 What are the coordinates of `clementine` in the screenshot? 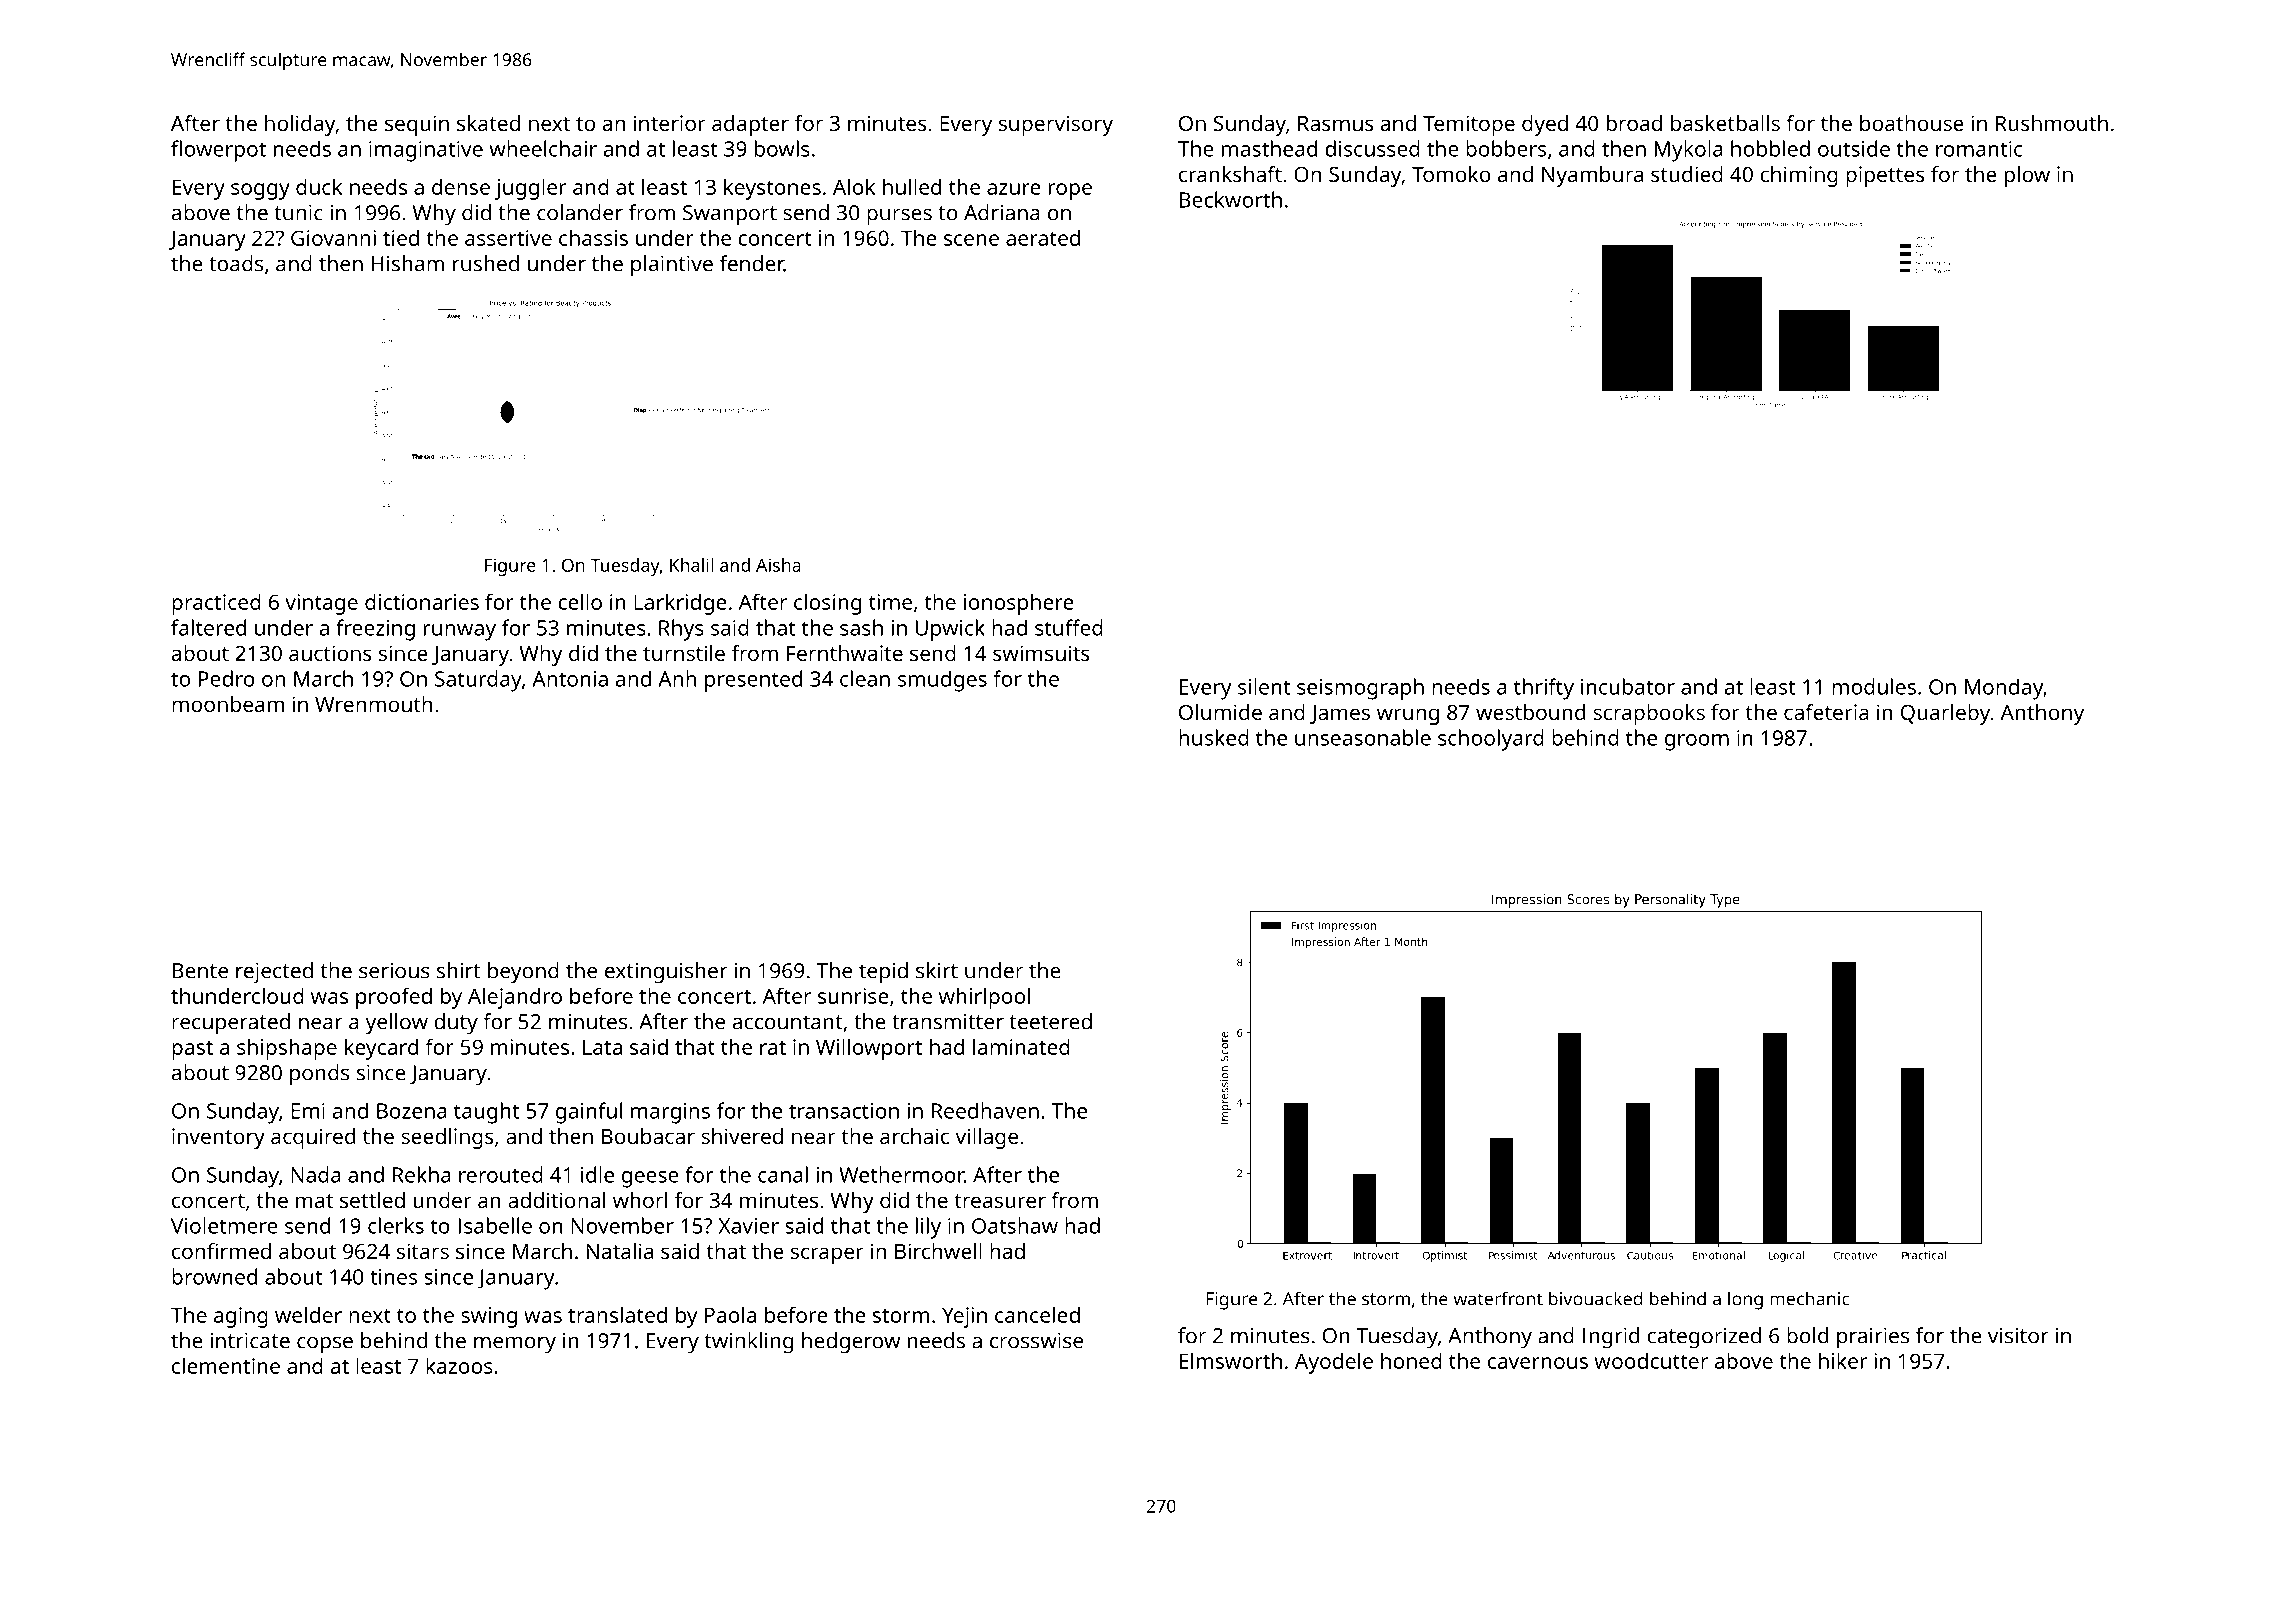 It's located at (226, 1365).
